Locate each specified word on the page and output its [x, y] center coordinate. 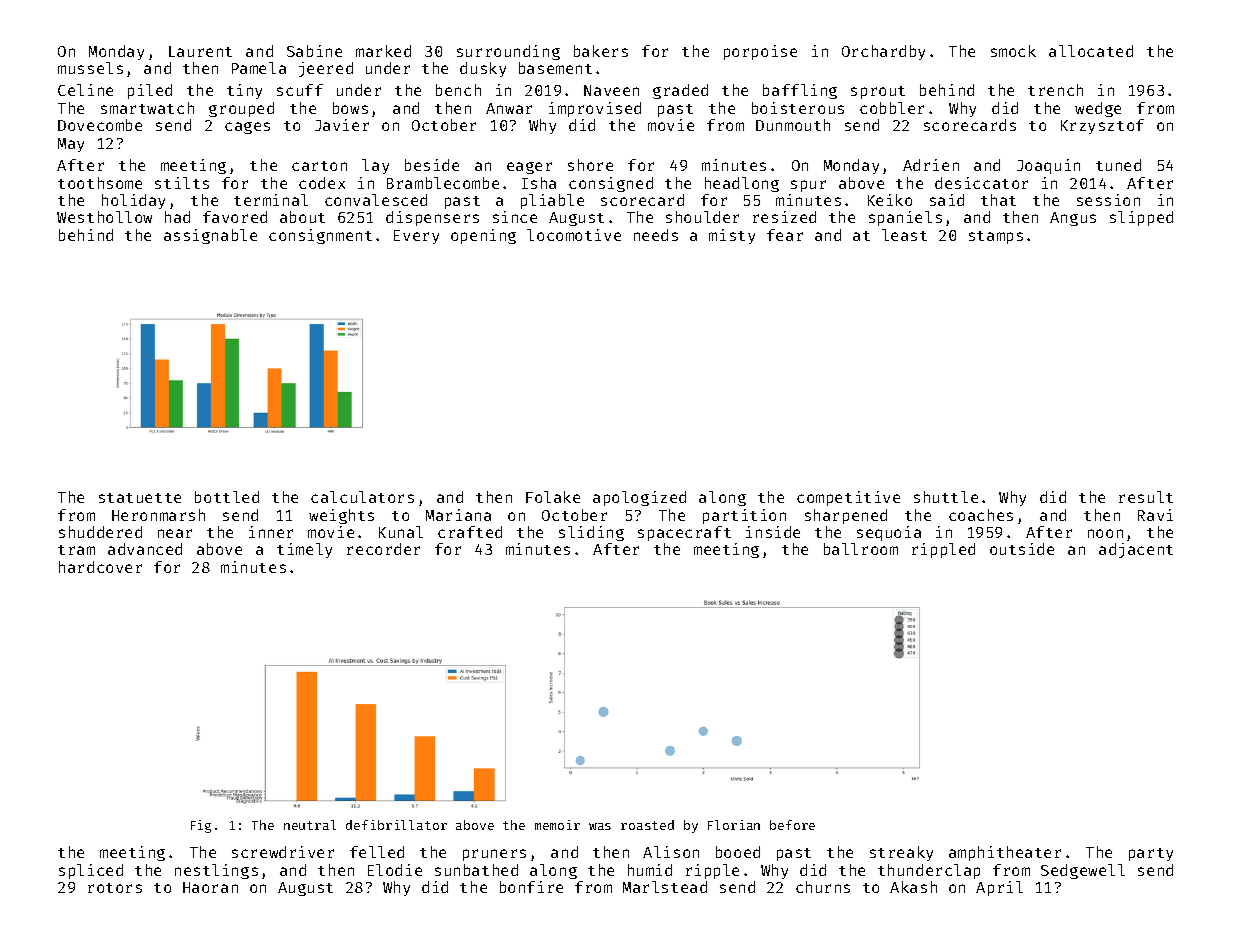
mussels [90, 68]
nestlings [216, 871]
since [515, 217]
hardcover [100, 567]
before [792, 825]
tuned [1118, 165]
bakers [601, 51]
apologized [639, 498]
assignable [210, 236]
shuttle [946, 497]
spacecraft [684, 533]
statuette [140, 498]
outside [1022, 549]
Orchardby [883, 52]
